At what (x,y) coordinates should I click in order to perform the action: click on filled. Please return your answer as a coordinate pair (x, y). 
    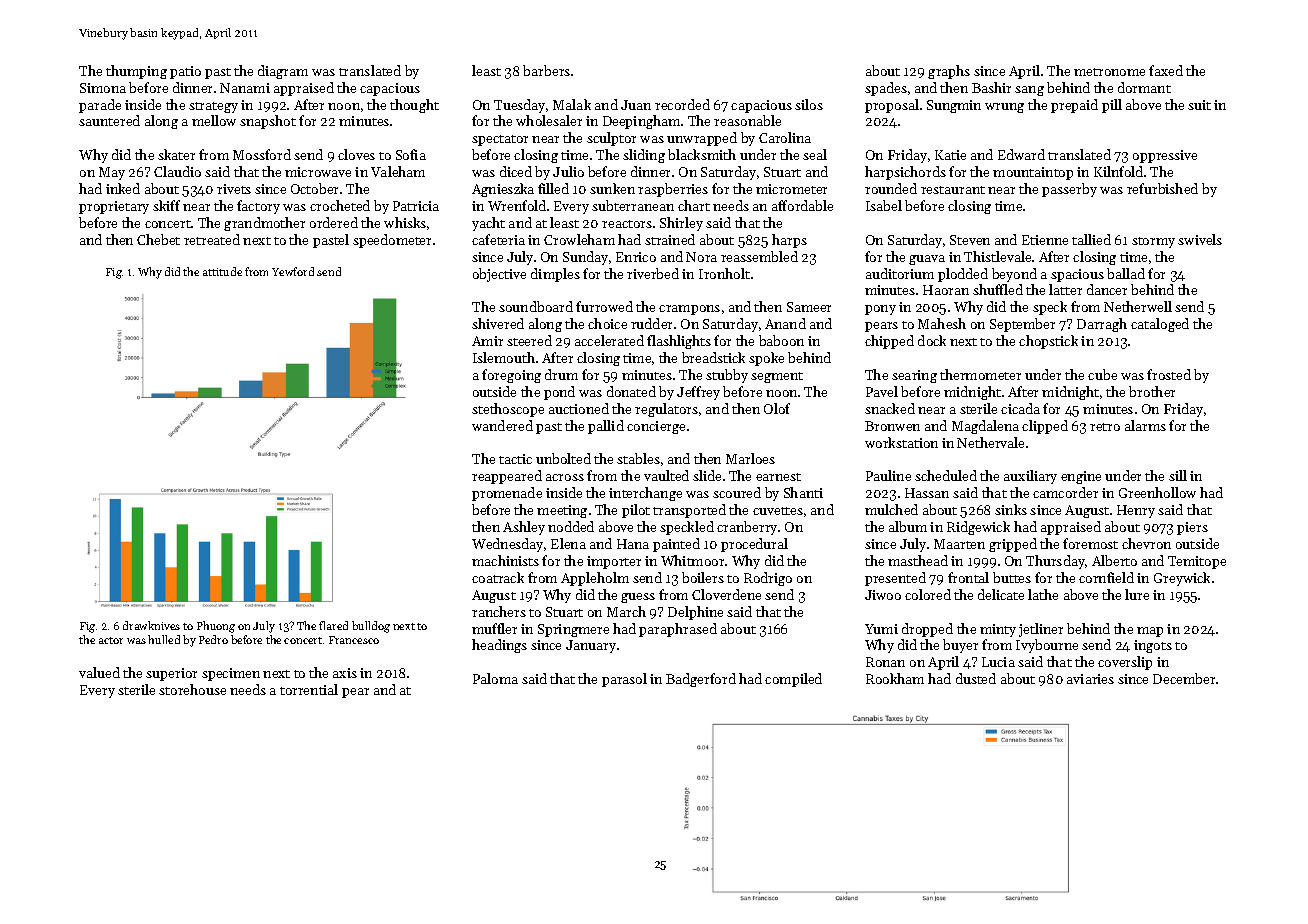
    Looking at the image, I should click on (553, 188).
